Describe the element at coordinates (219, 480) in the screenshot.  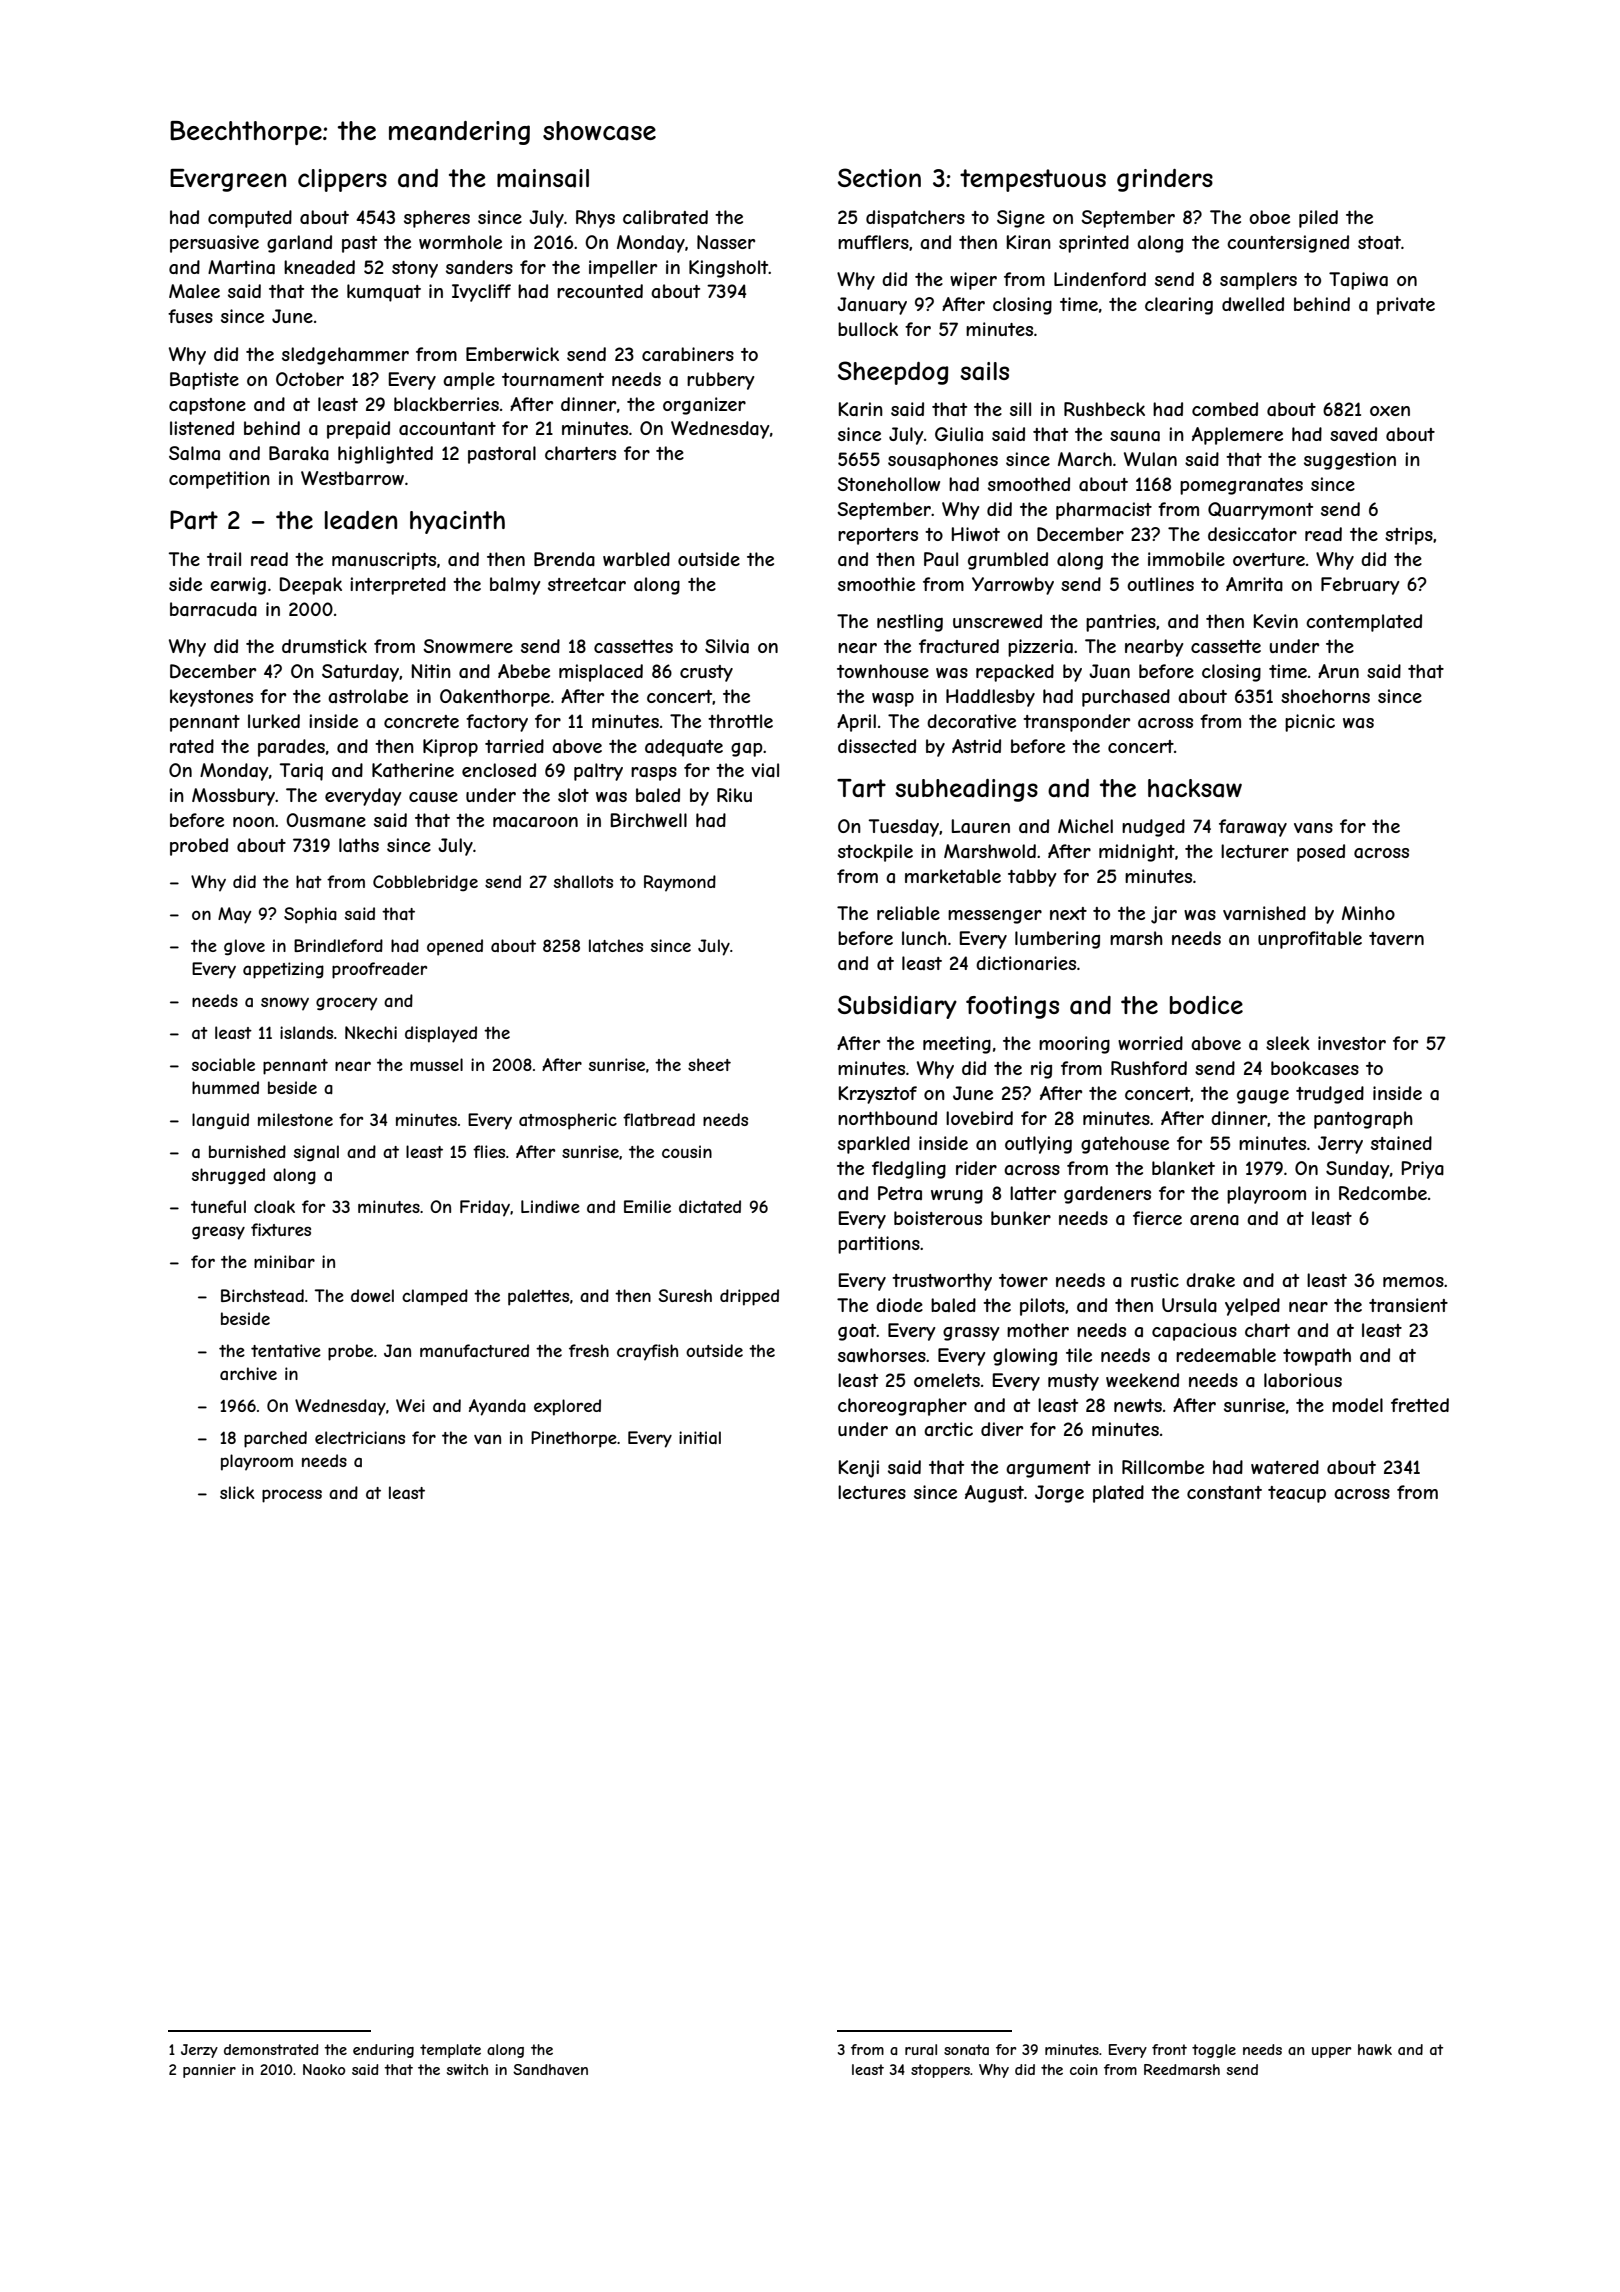
I see `competition` at that location.
